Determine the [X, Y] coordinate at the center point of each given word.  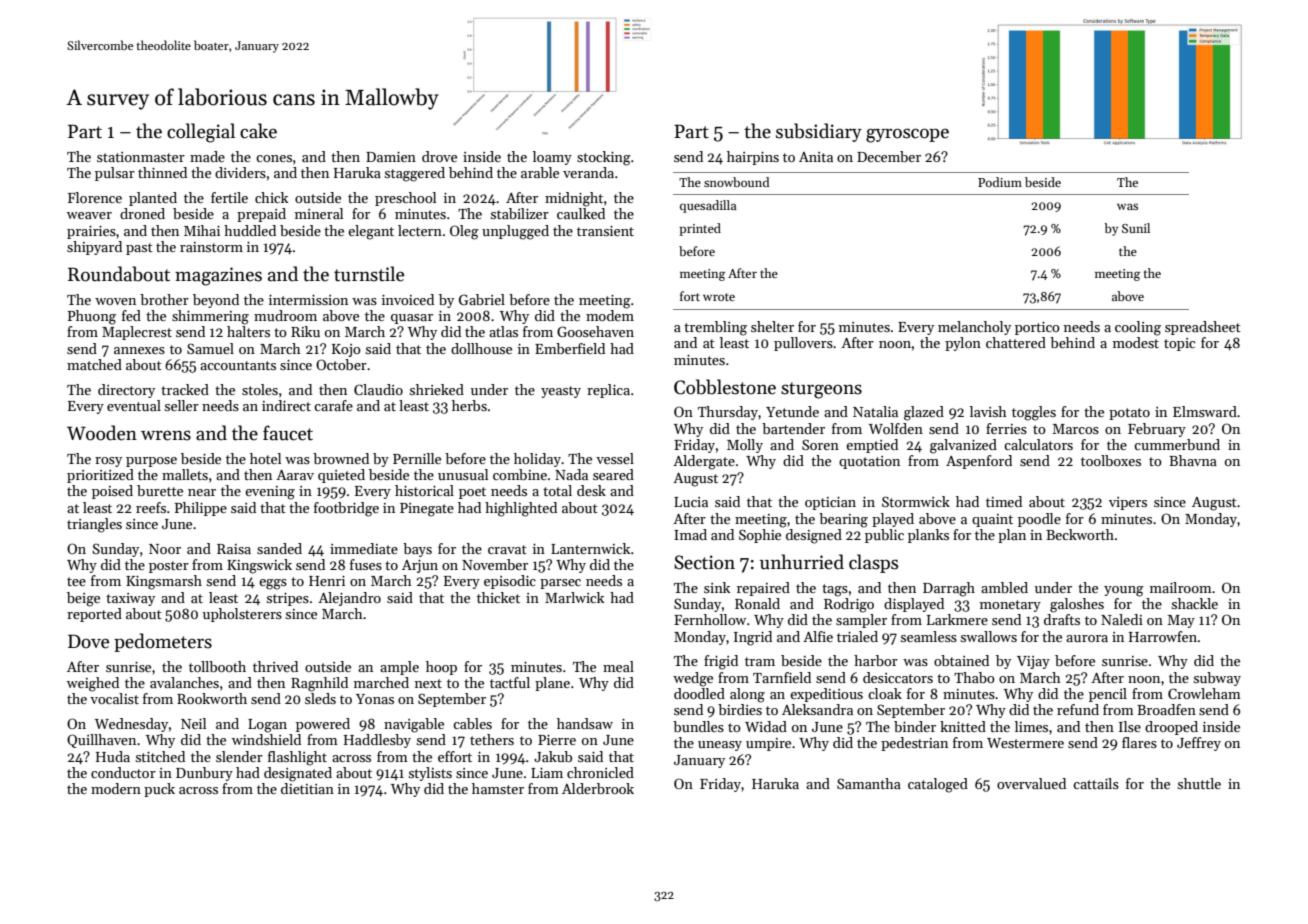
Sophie [760, 536]
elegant [371, 232]
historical [424, 490]
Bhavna [1193, 460]
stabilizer [520, 213]
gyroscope [907, 135]
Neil [193, 723]
